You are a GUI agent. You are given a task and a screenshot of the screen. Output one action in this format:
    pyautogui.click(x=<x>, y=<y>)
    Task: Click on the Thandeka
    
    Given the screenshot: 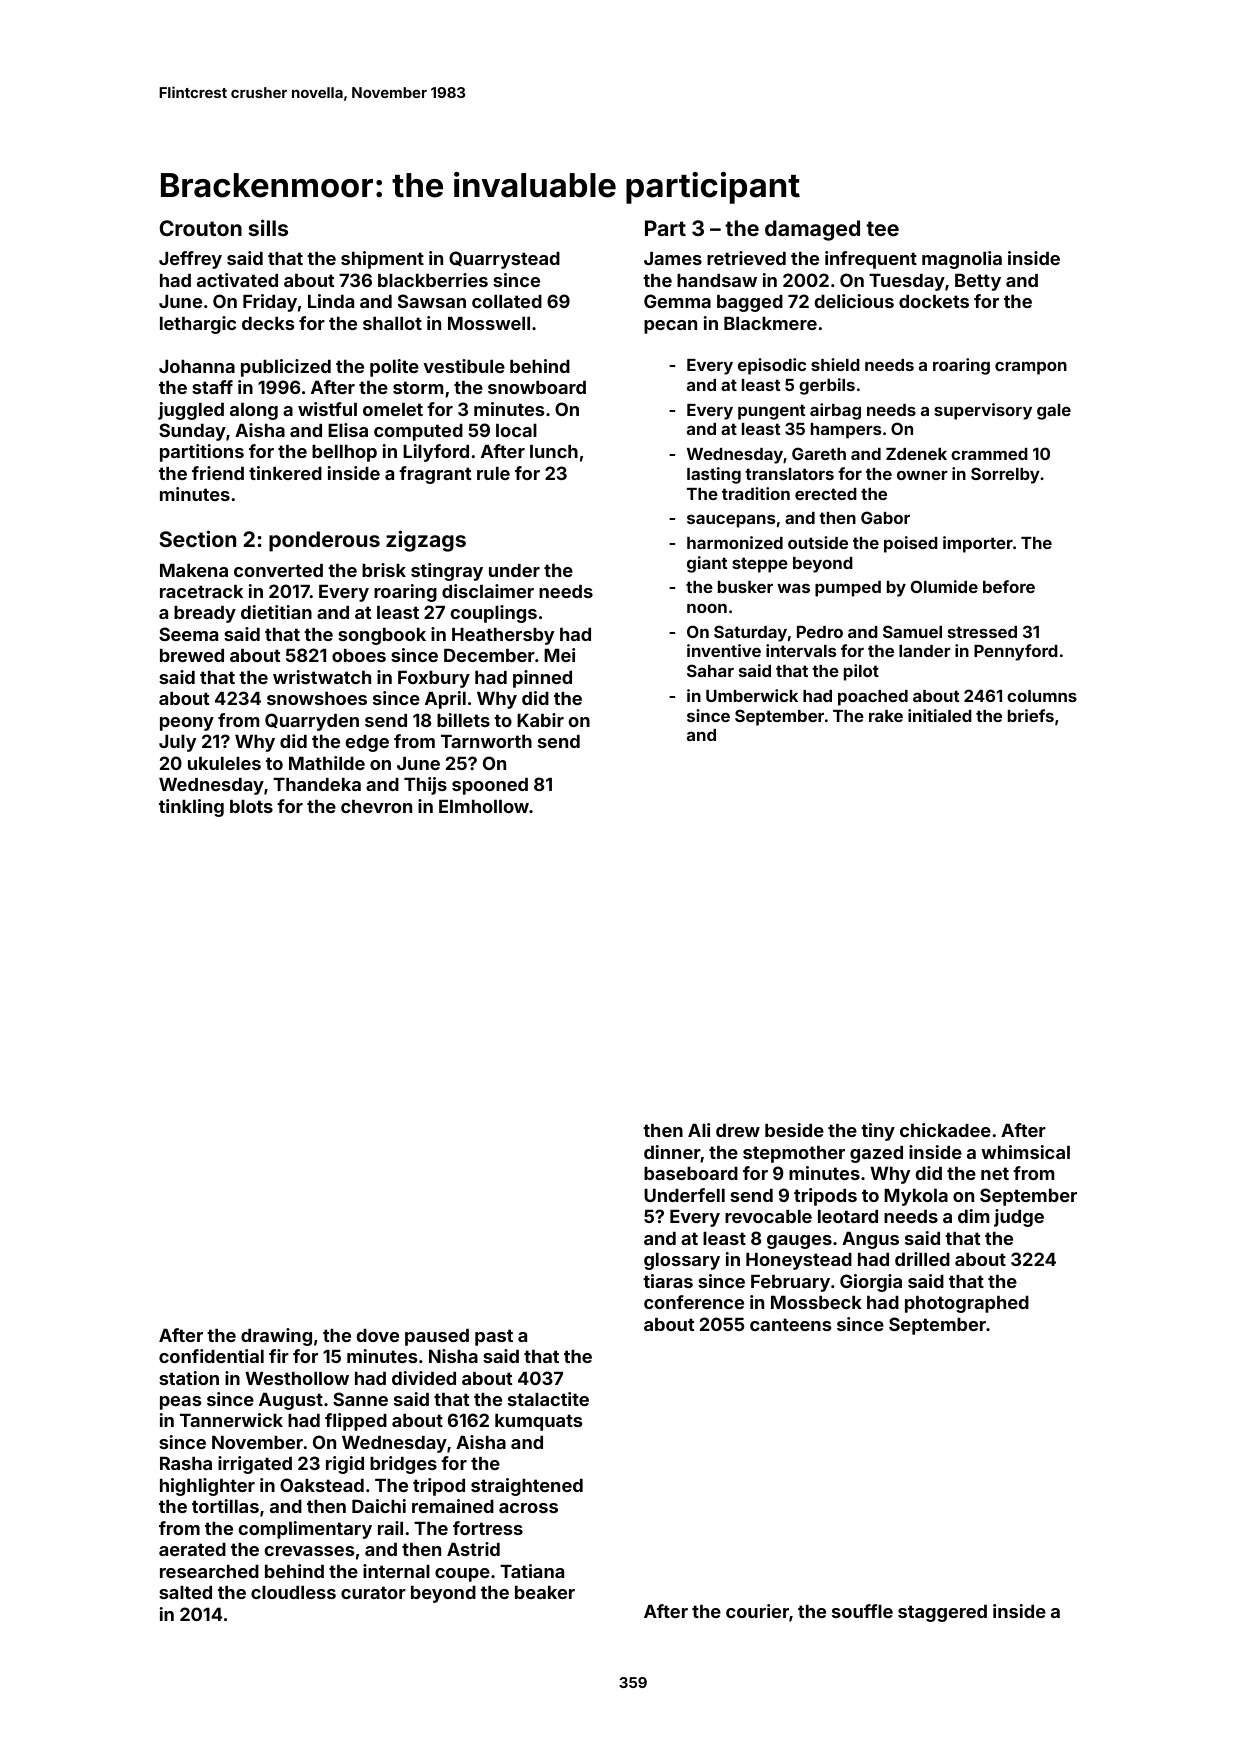 What is the action you would take?
    pyautogui.click(x=317, y=784)
